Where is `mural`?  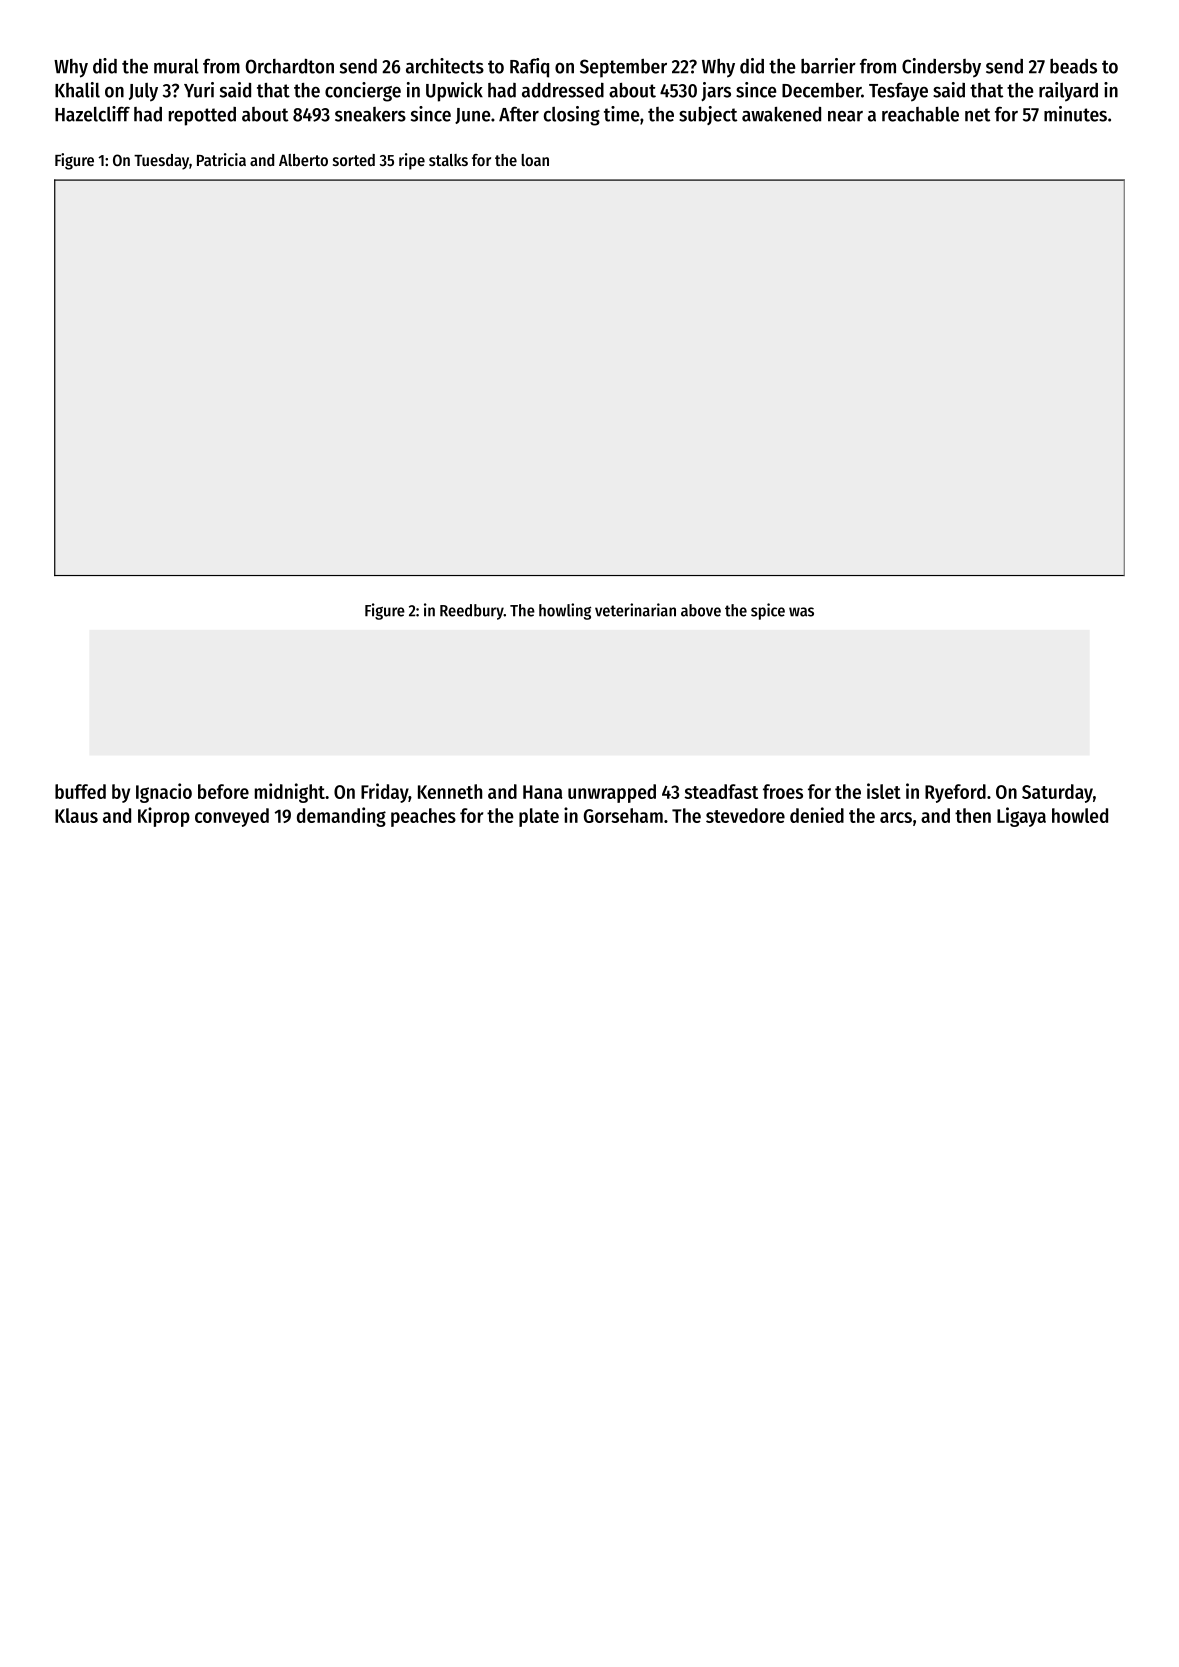 mural is located at coordinates (176, 66).
